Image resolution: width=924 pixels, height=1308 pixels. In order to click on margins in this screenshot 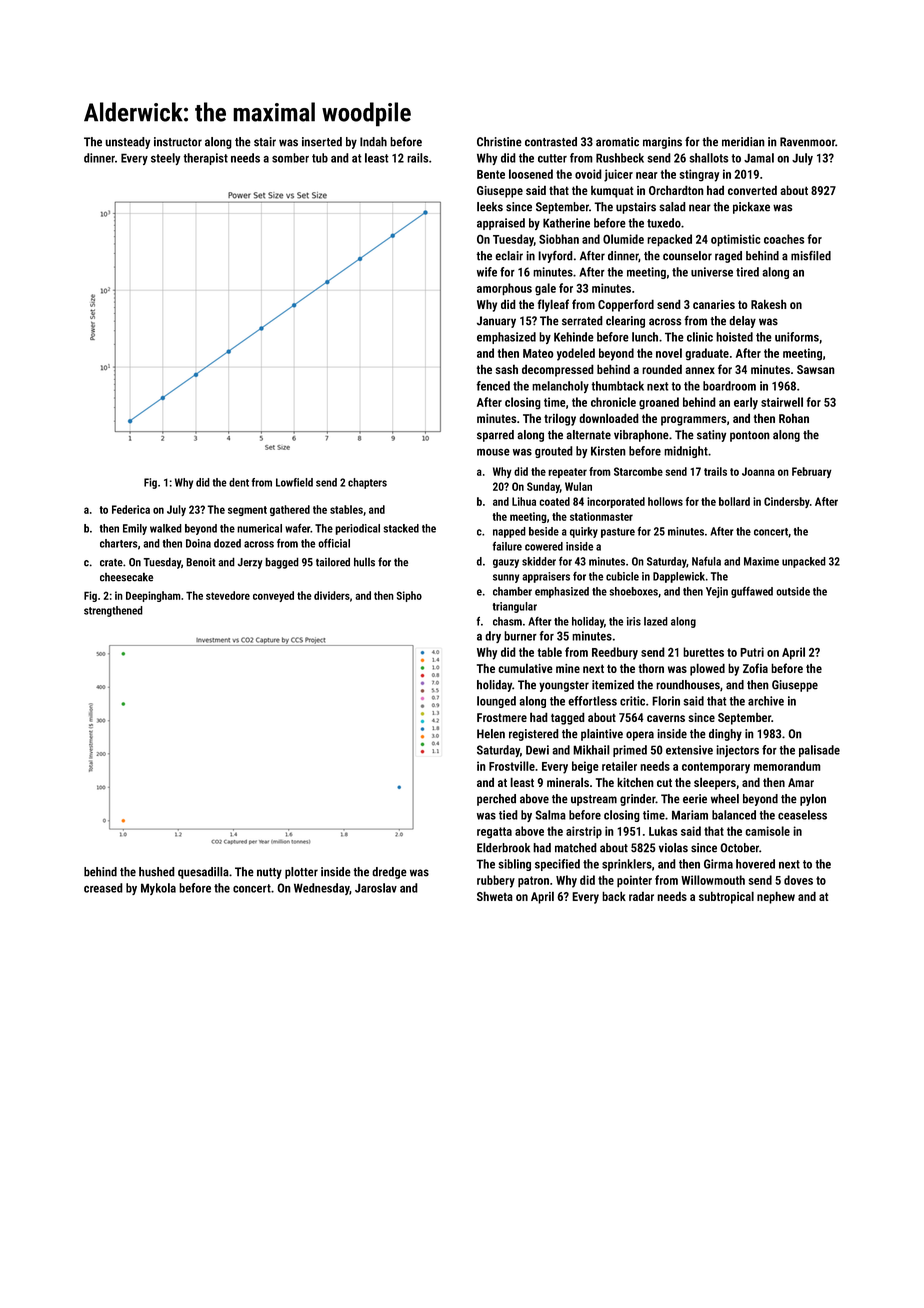, I will do `click(662, 143)`.
